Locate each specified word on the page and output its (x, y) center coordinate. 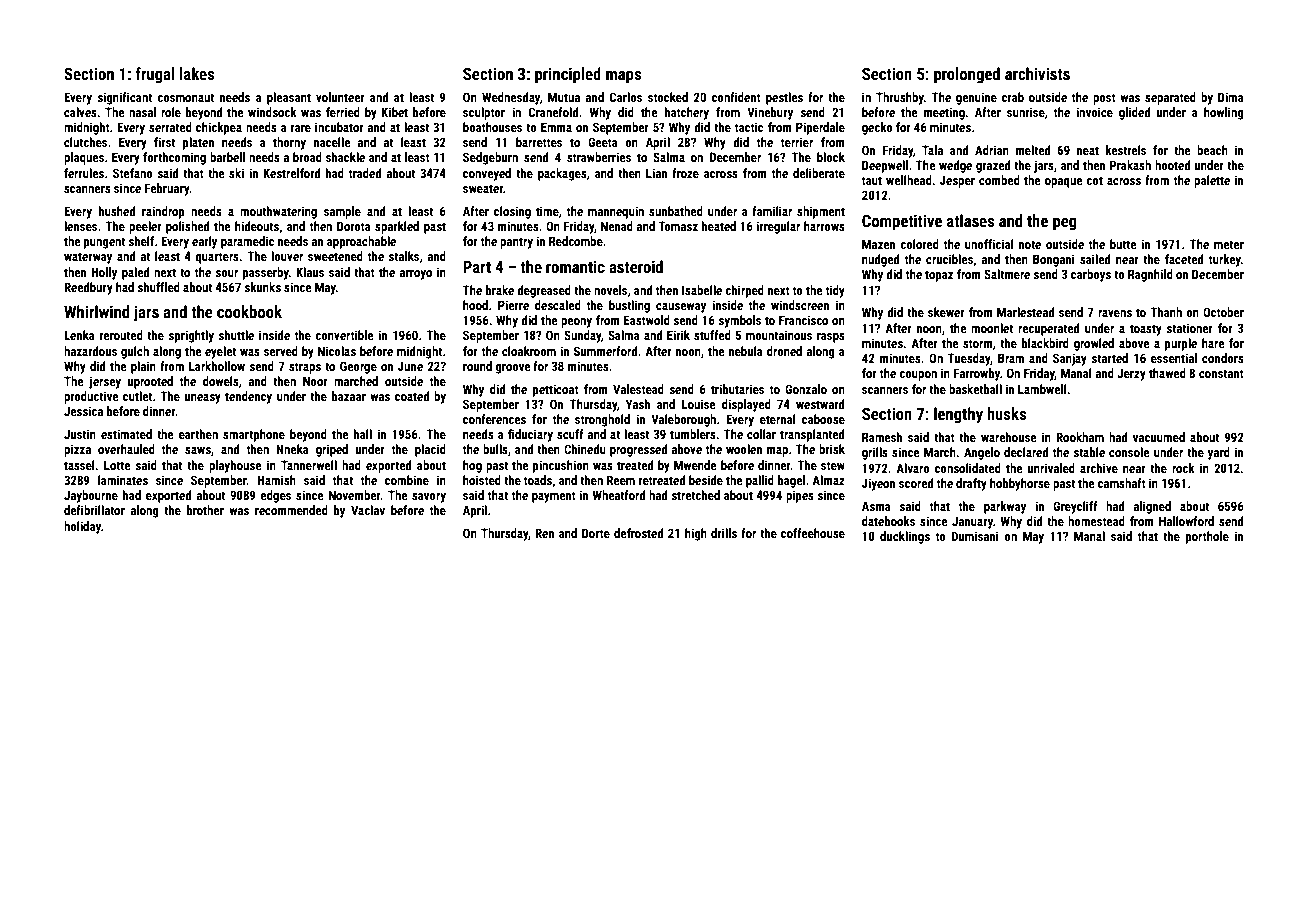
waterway (88, 258)
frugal (155, 75)
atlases (970, 220)
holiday (82, 527)
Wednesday (511, 98)
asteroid (636, 266)
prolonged (967, 75)
